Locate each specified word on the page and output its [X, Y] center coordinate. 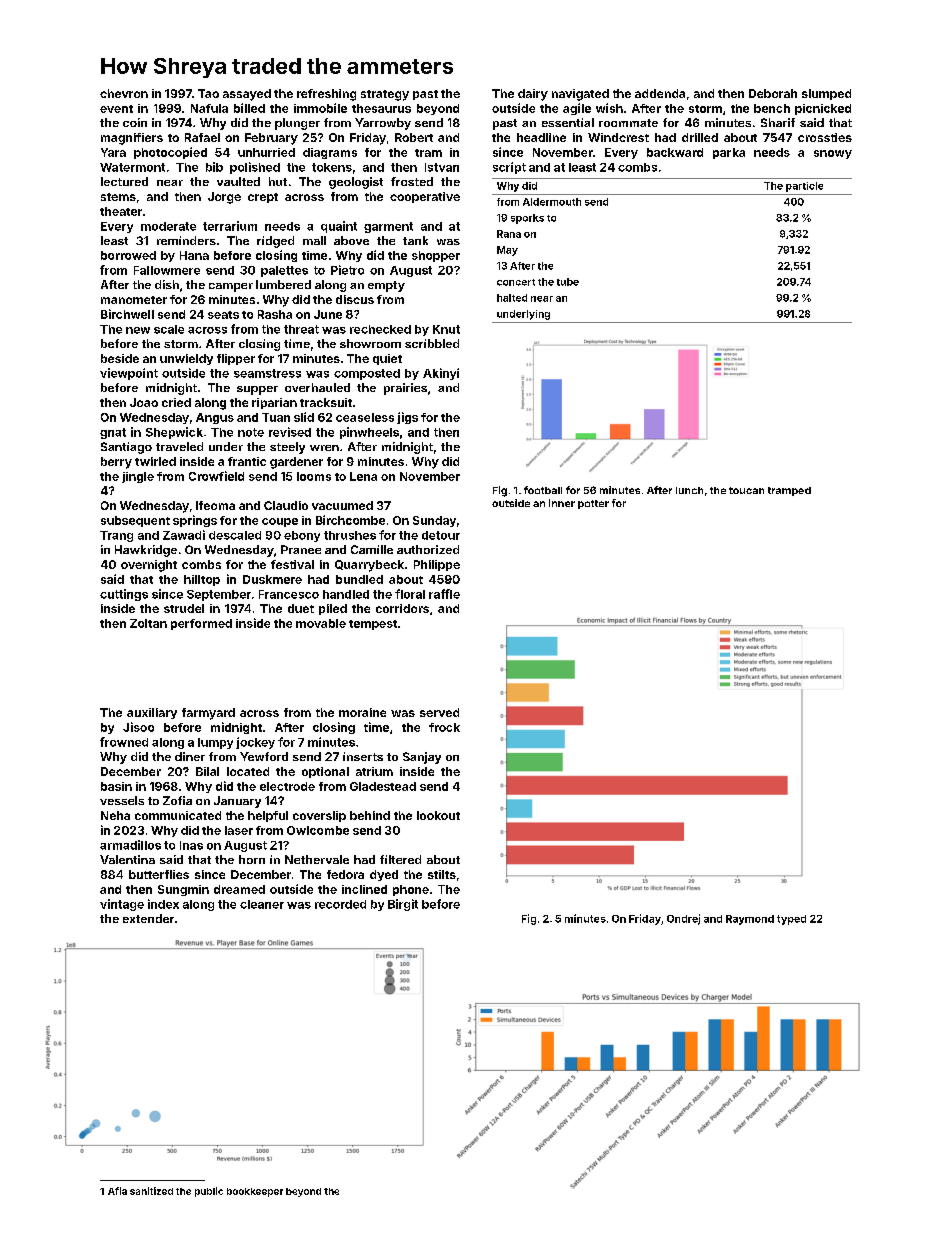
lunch [689, 490]
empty [386, 286]
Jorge [224, 198]
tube [568, 282]
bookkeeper [255, 1192]
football [543, 490]
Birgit [403, 905]
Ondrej [683, 919]
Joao [144, 402]
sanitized [151, 1191]
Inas [191, 845]
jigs [407, 418]
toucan [746, 490]
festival [292, 564]
